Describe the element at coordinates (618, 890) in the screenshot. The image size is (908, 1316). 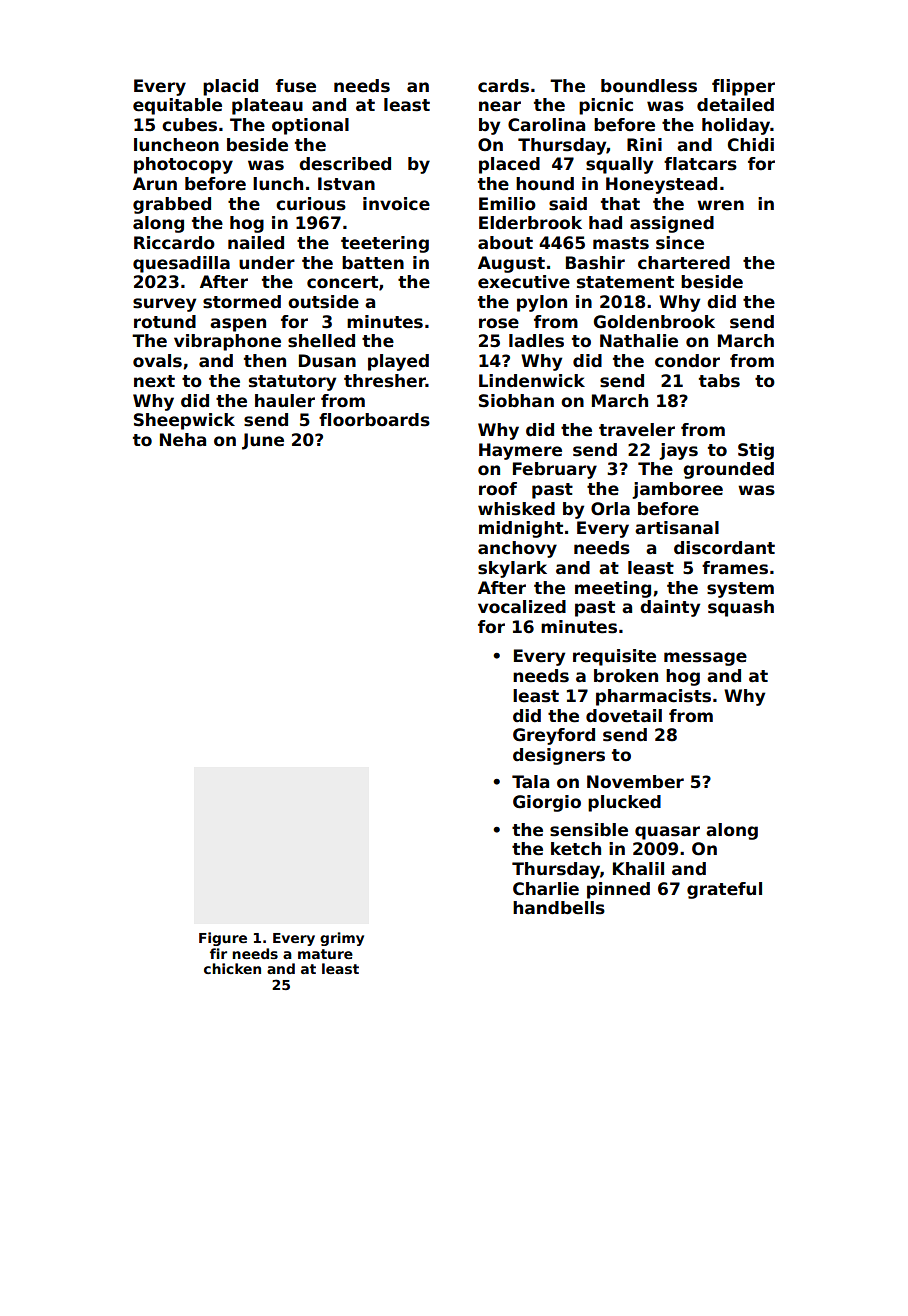
I see `pinned` at that location.
